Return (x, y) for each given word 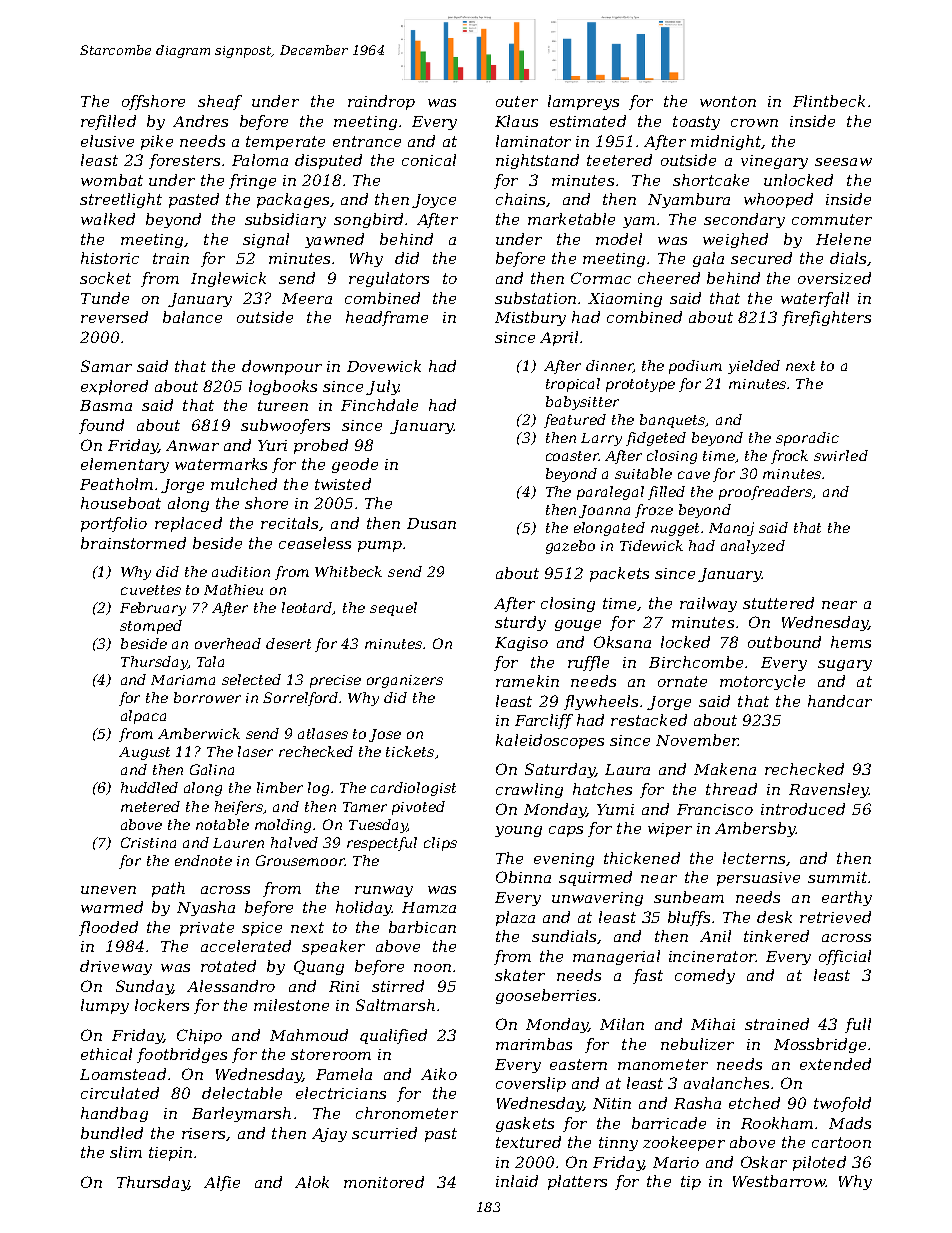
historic (110, 258)
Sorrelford (301, 699)
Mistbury (530, 318)
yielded (754, 367)
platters (577, 1182)
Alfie (222, 1183)
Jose (385, 735)
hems (851, 642)
